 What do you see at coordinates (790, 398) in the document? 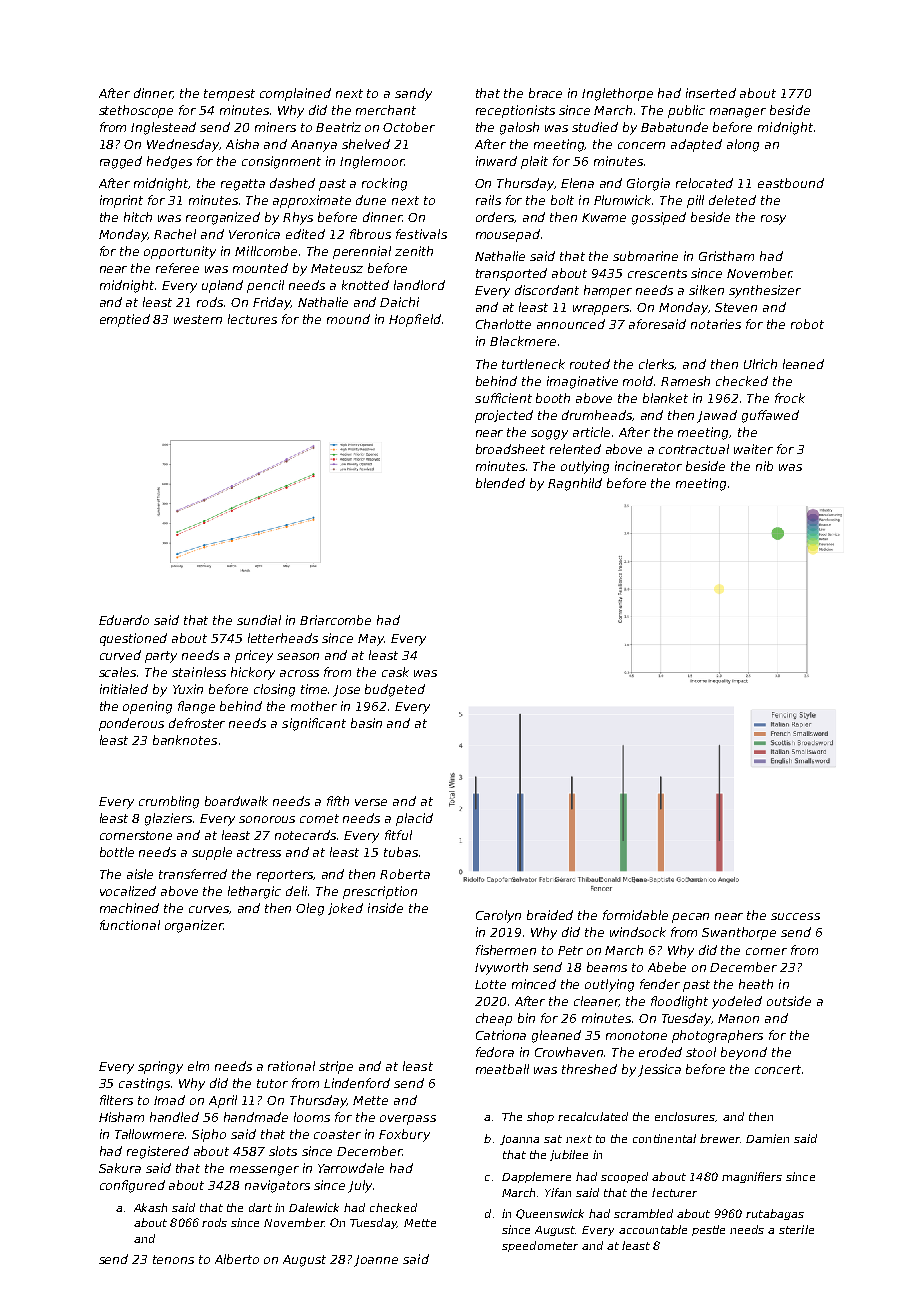
I see `frock` at bounding box center [790, 398].
